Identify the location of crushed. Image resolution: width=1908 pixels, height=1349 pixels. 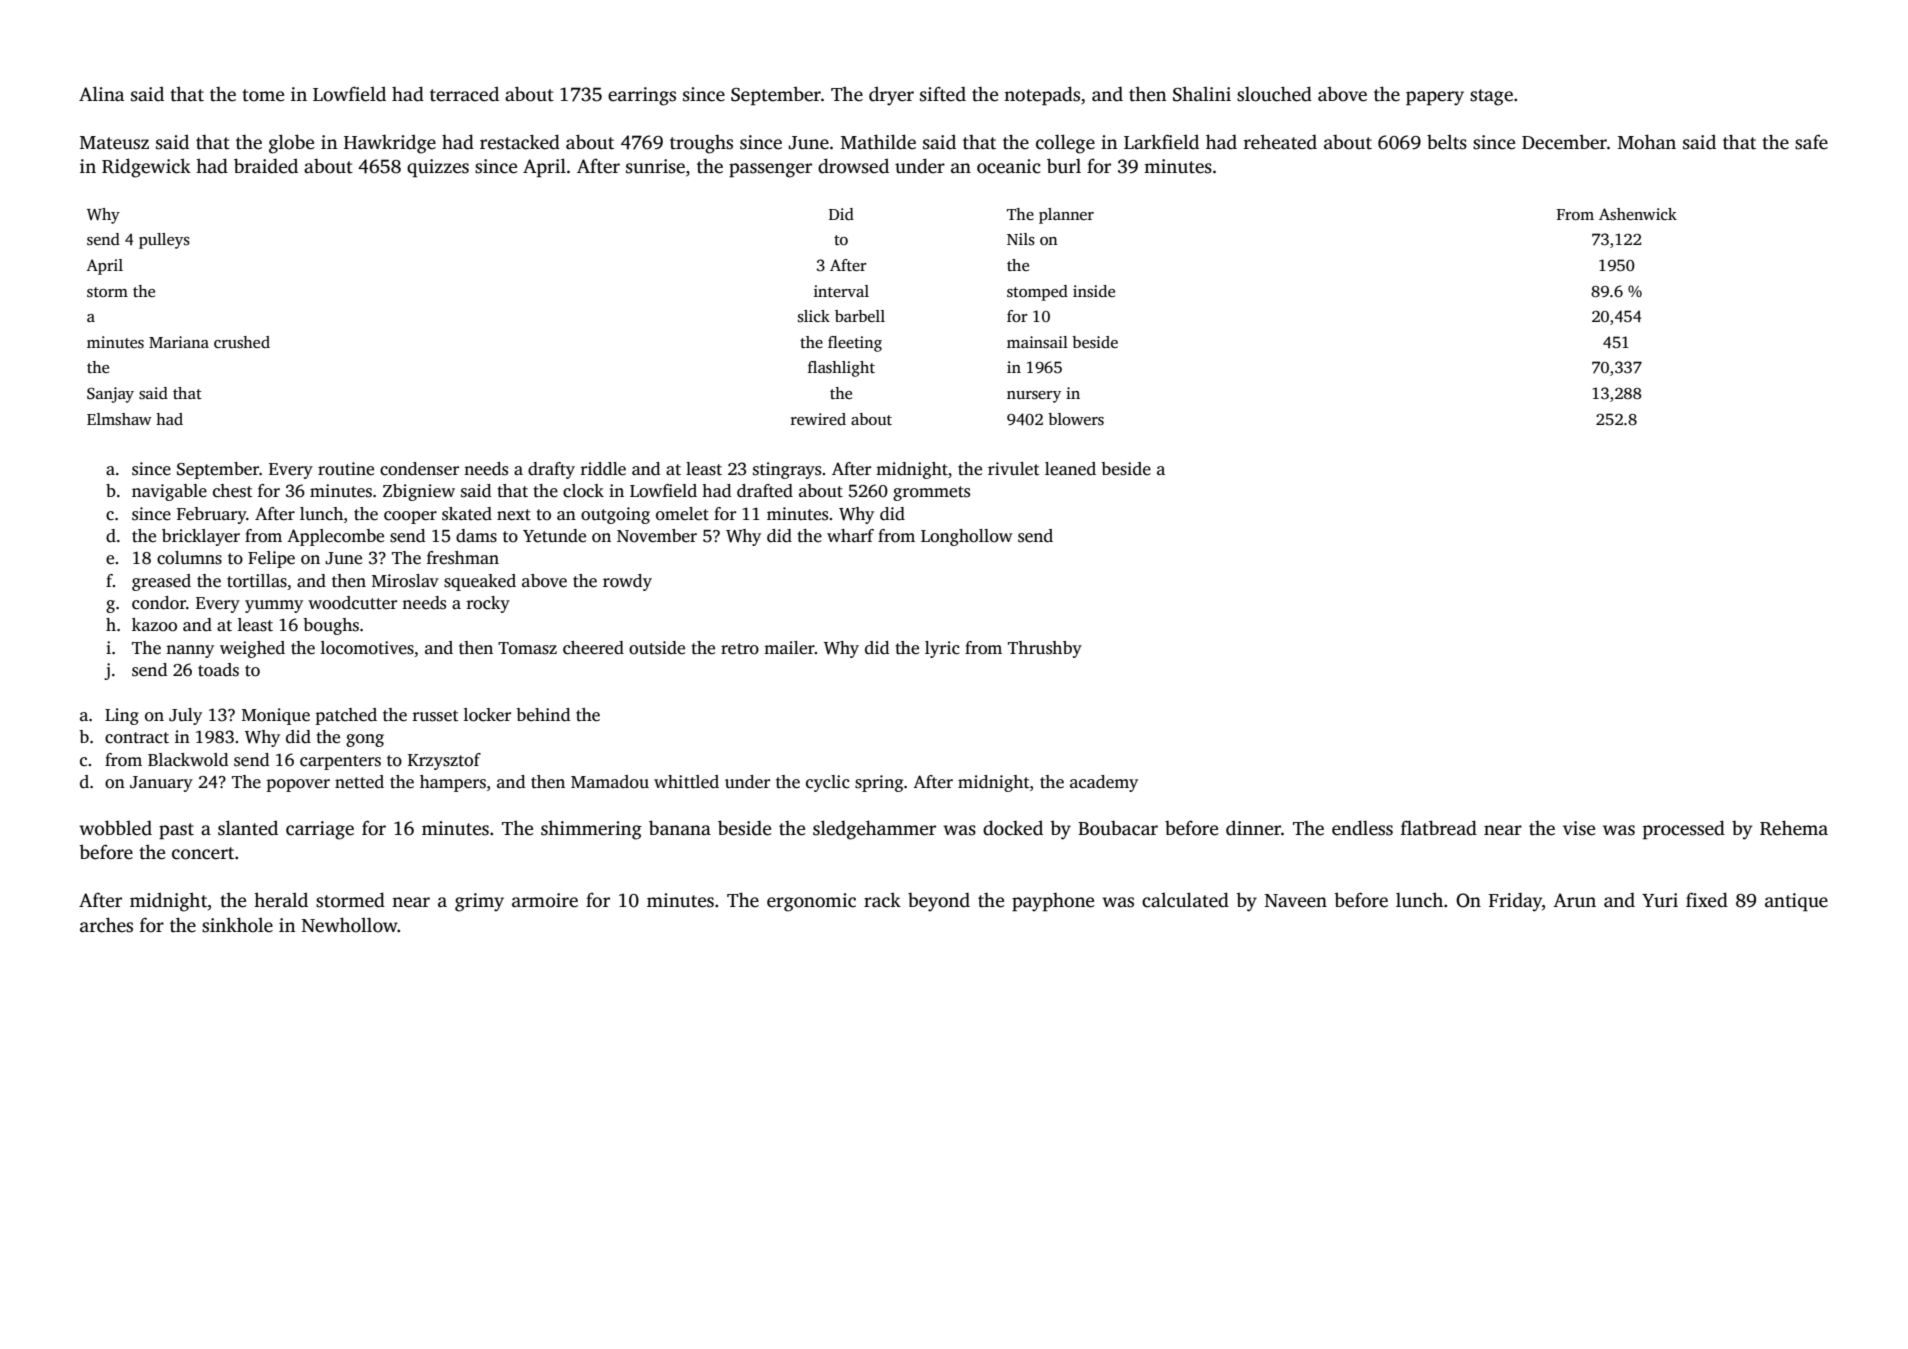
(242, 342).
